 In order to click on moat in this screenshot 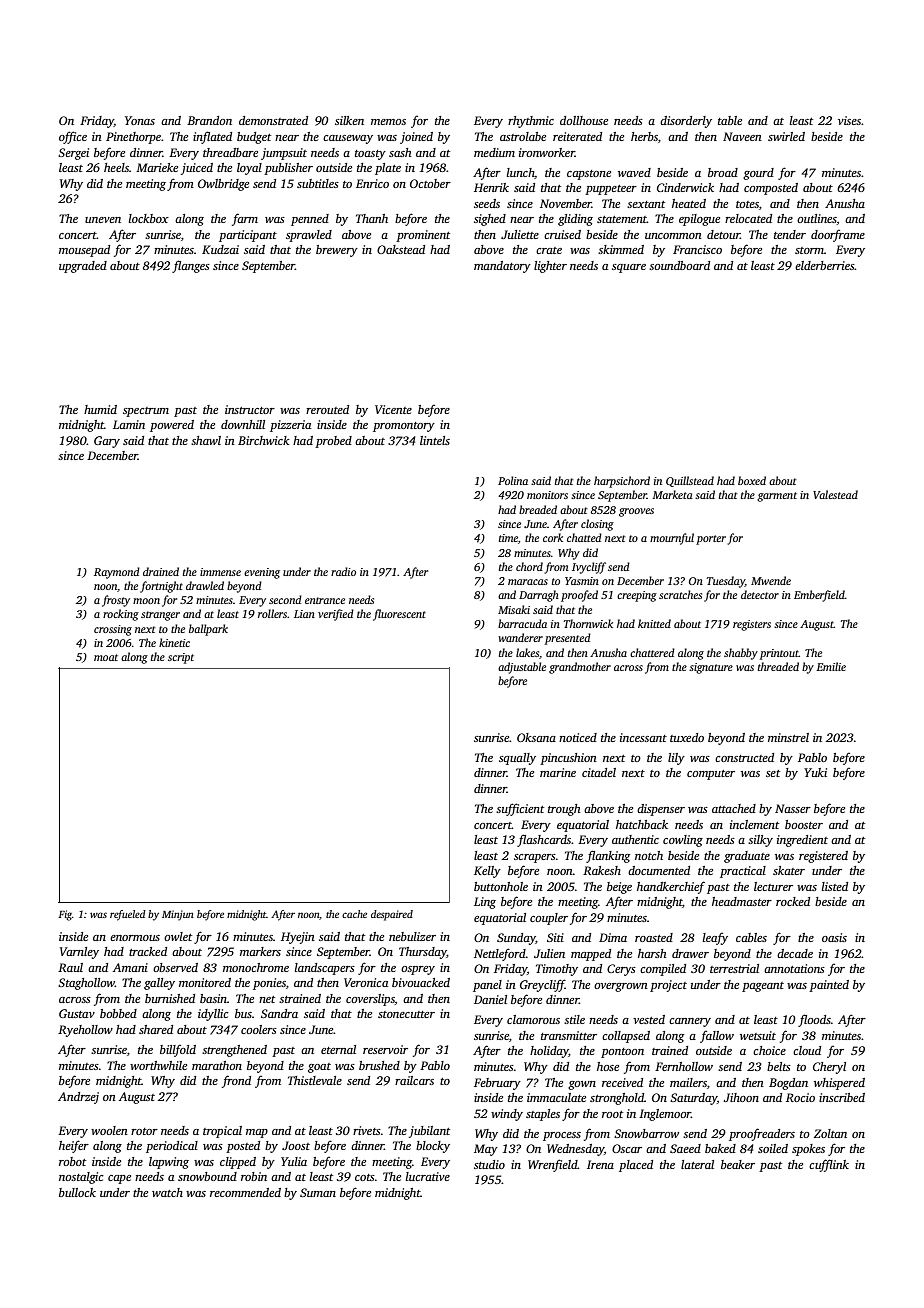, I will do `click(106, 657)`.
